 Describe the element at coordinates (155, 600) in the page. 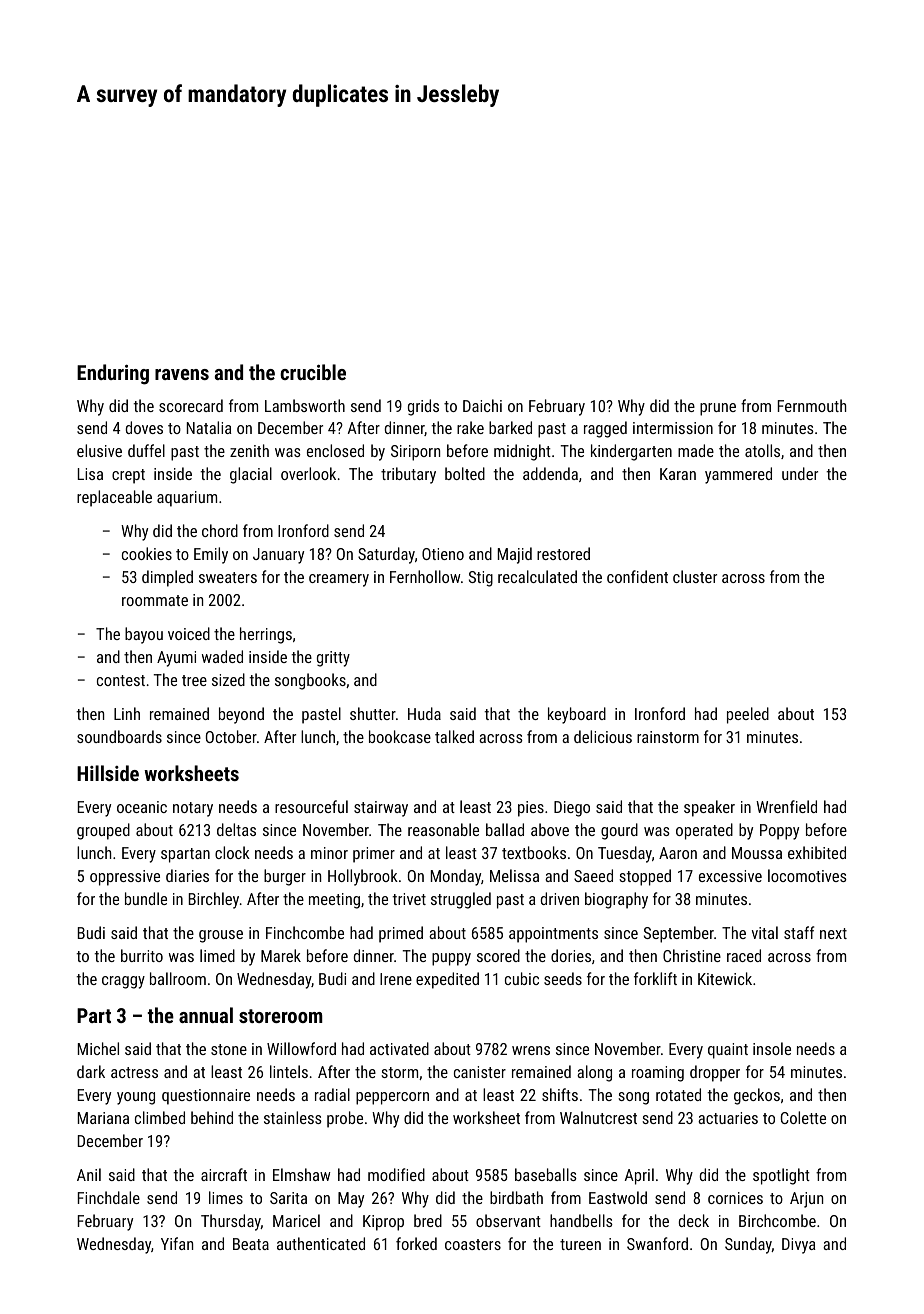

I see `roommate` at that location.
